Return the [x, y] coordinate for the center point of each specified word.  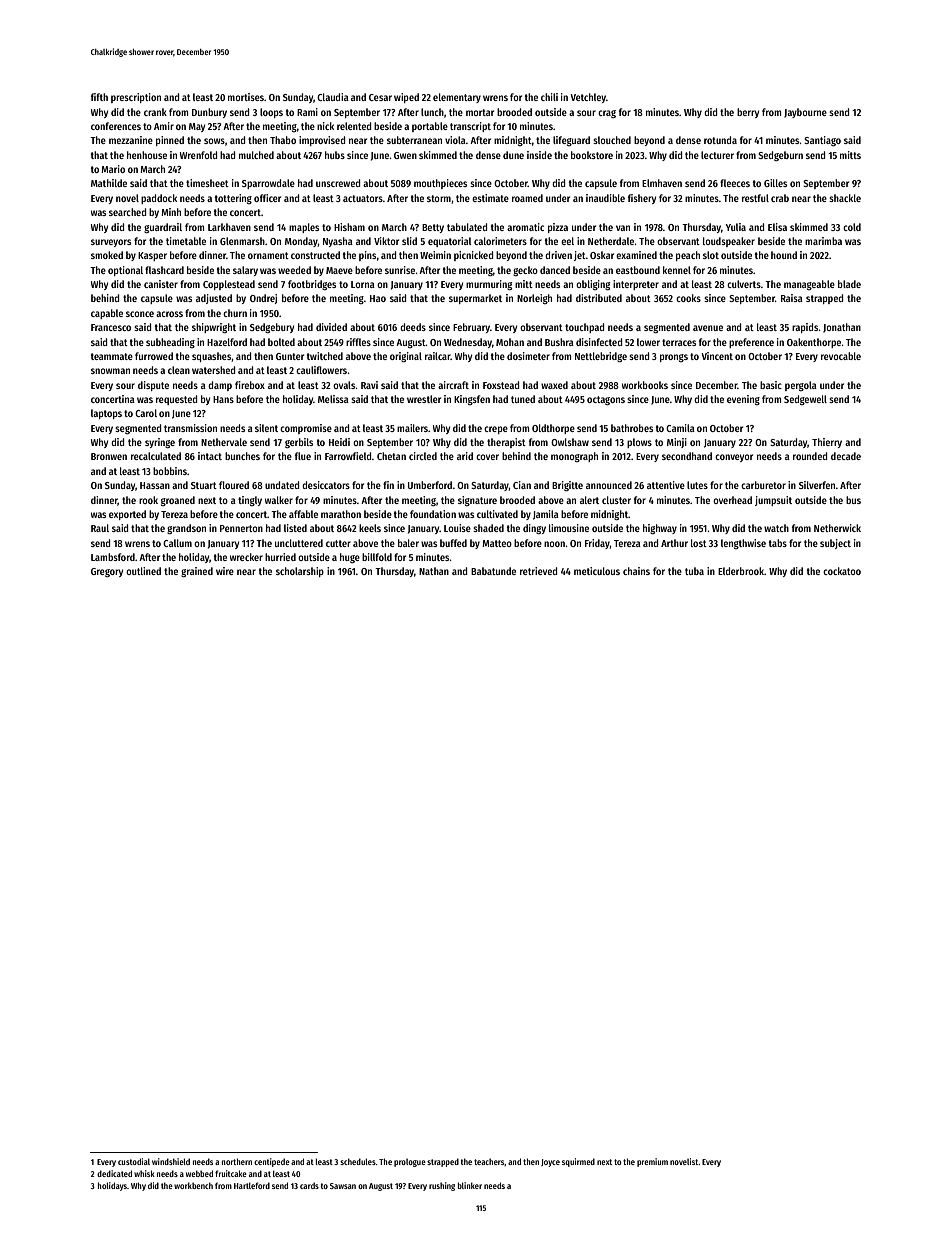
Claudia [333, 97]
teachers [489, 1162]
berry [748, 113]
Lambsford [113, 557]
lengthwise [743, 544]
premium [652, 1162]
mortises [246, 97]
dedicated [114, 1173]
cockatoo [842, 571]
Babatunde [493, 571]
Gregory [107, 572]
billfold [377, 557]
